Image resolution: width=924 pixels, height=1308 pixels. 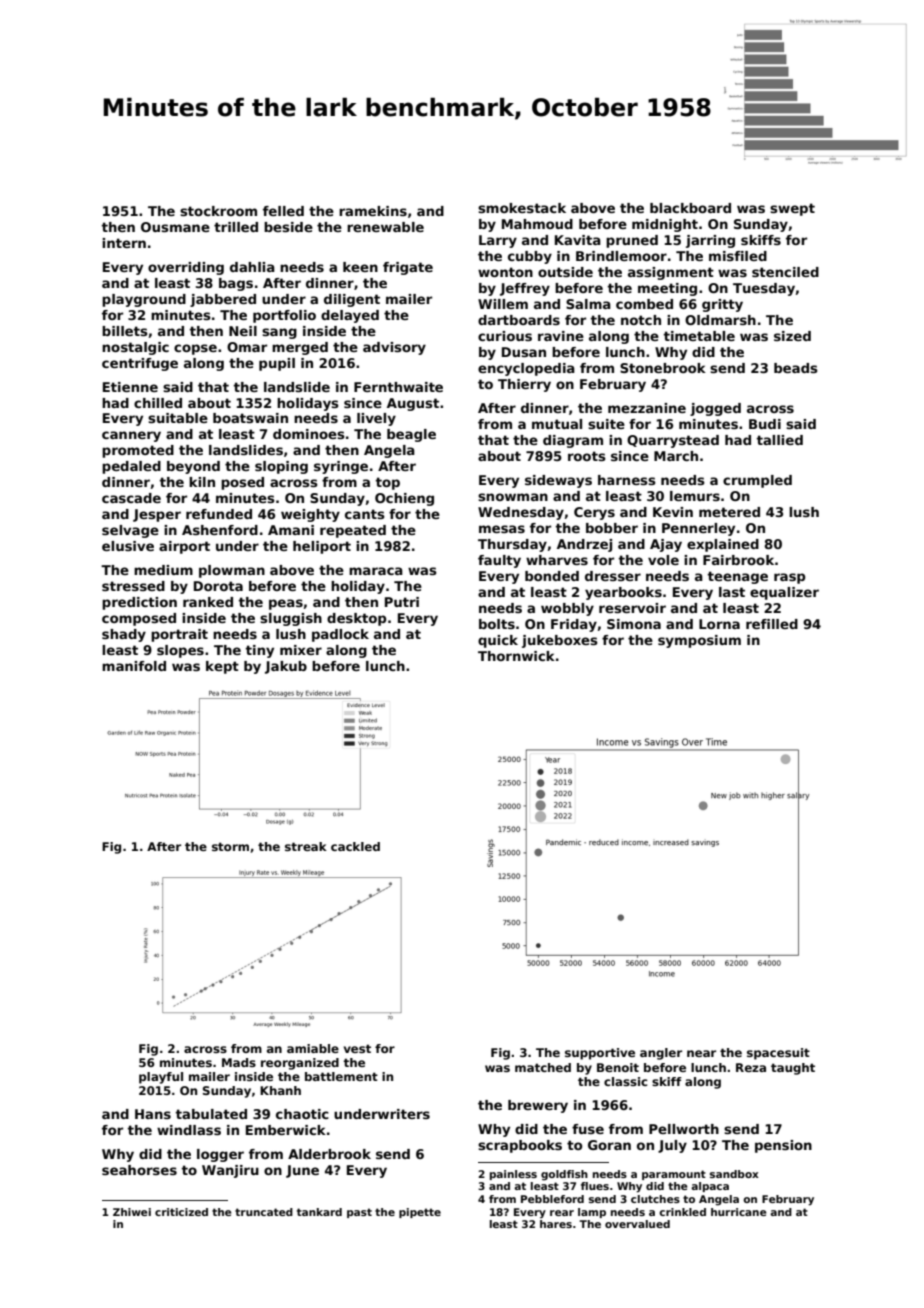 I want to click on cackled, so click(x=355, y=846).
